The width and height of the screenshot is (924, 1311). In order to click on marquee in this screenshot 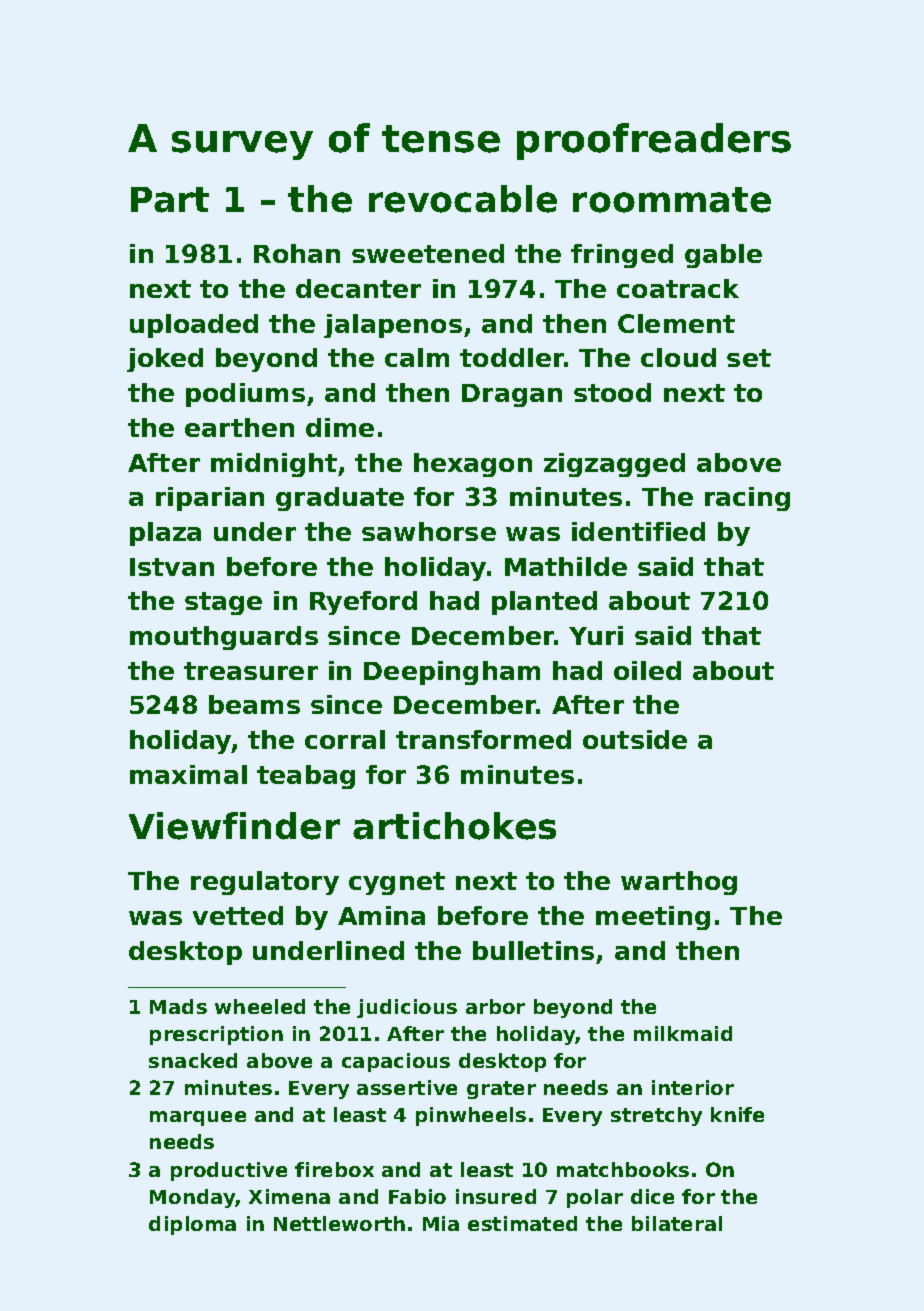, I will do `click(198, 1118)`.
